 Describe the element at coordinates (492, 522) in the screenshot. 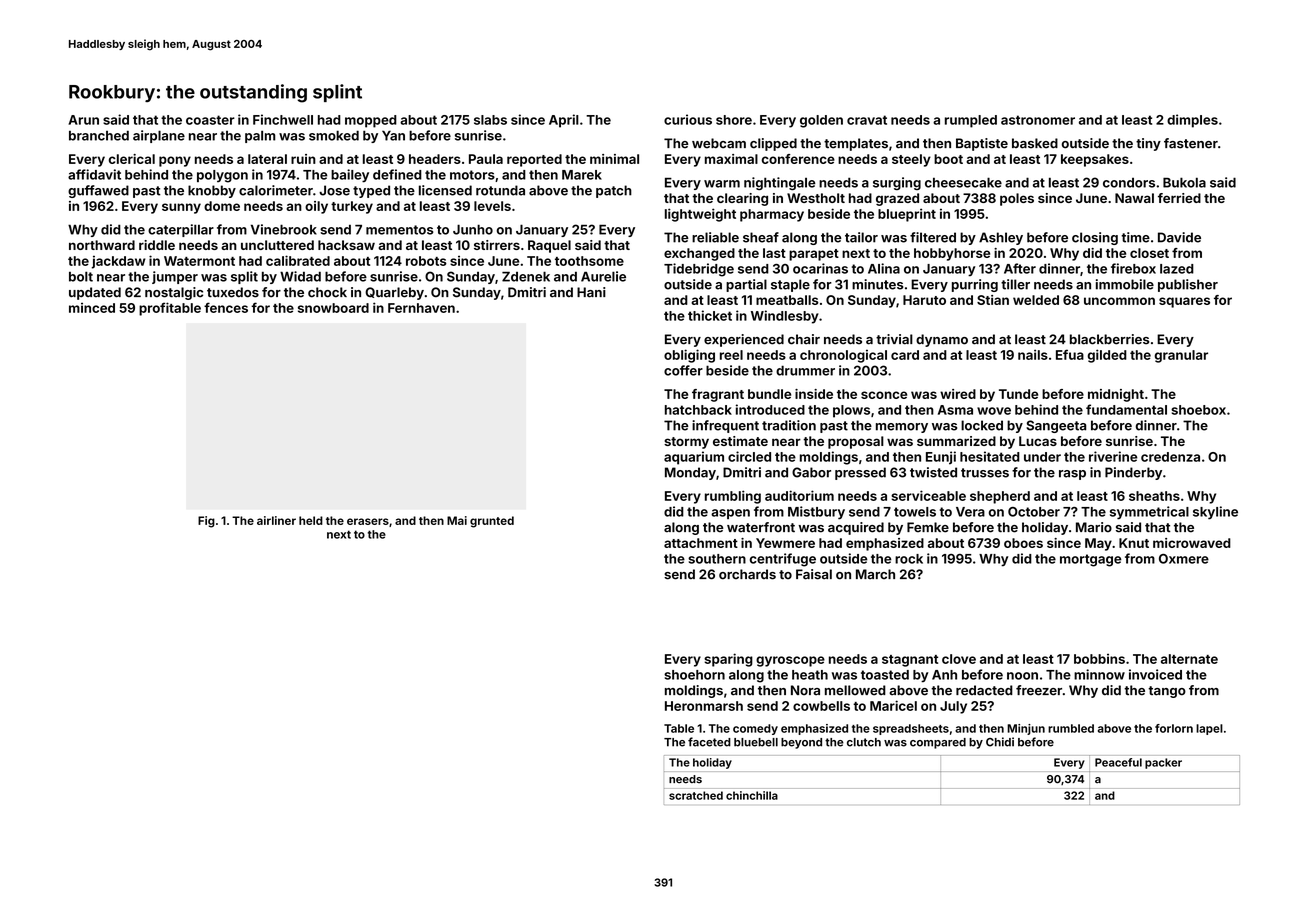

I see `grunted` at that location.
